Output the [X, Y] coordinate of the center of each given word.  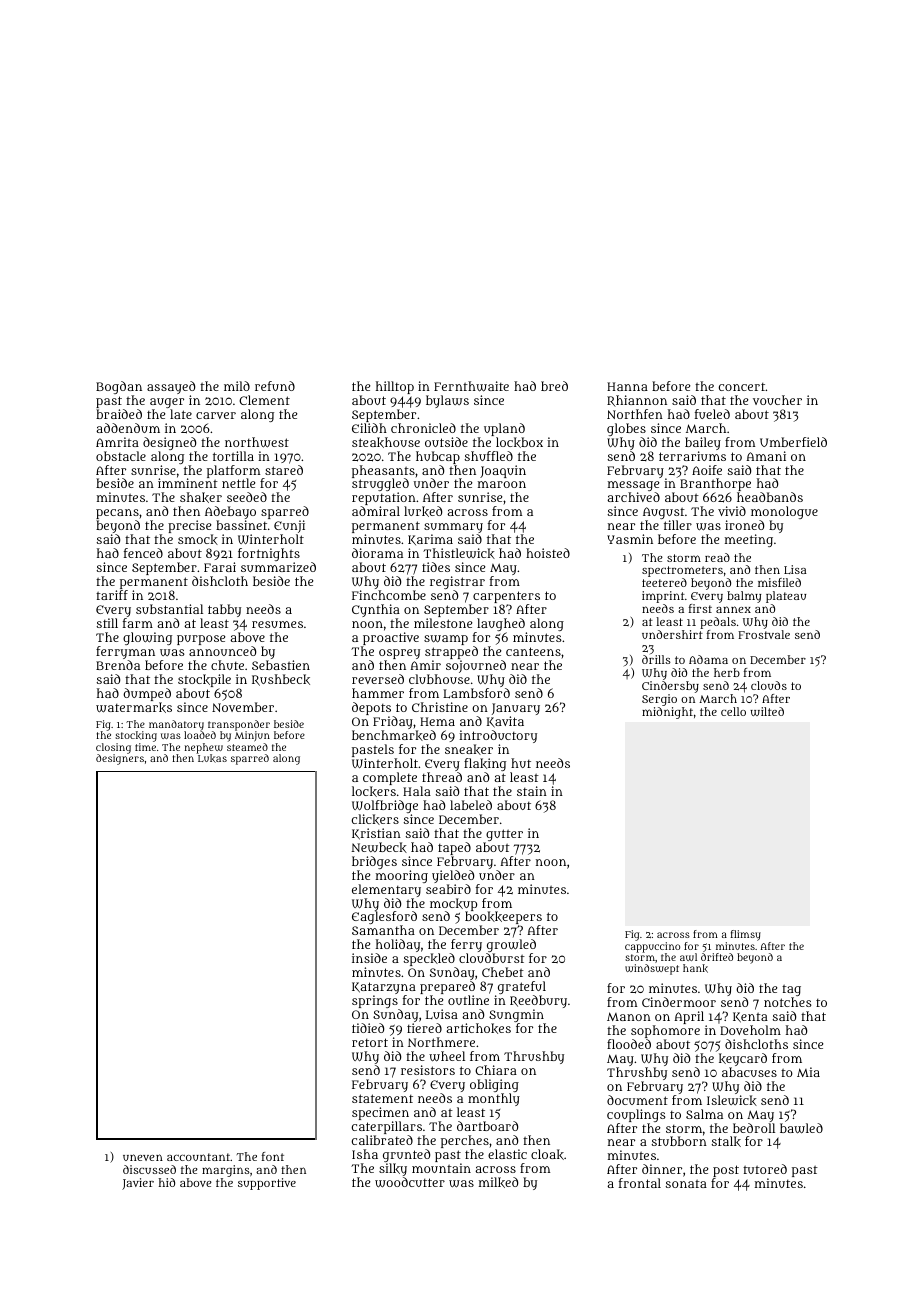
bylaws [447, 401]
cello [733, 711]
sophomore [665, 1031]
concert [742, 387]
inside [369, 958]
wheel [447, 1056]
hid [167, 1182]
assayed [171, 387]
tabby [224, 610]
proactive [391, 638]
